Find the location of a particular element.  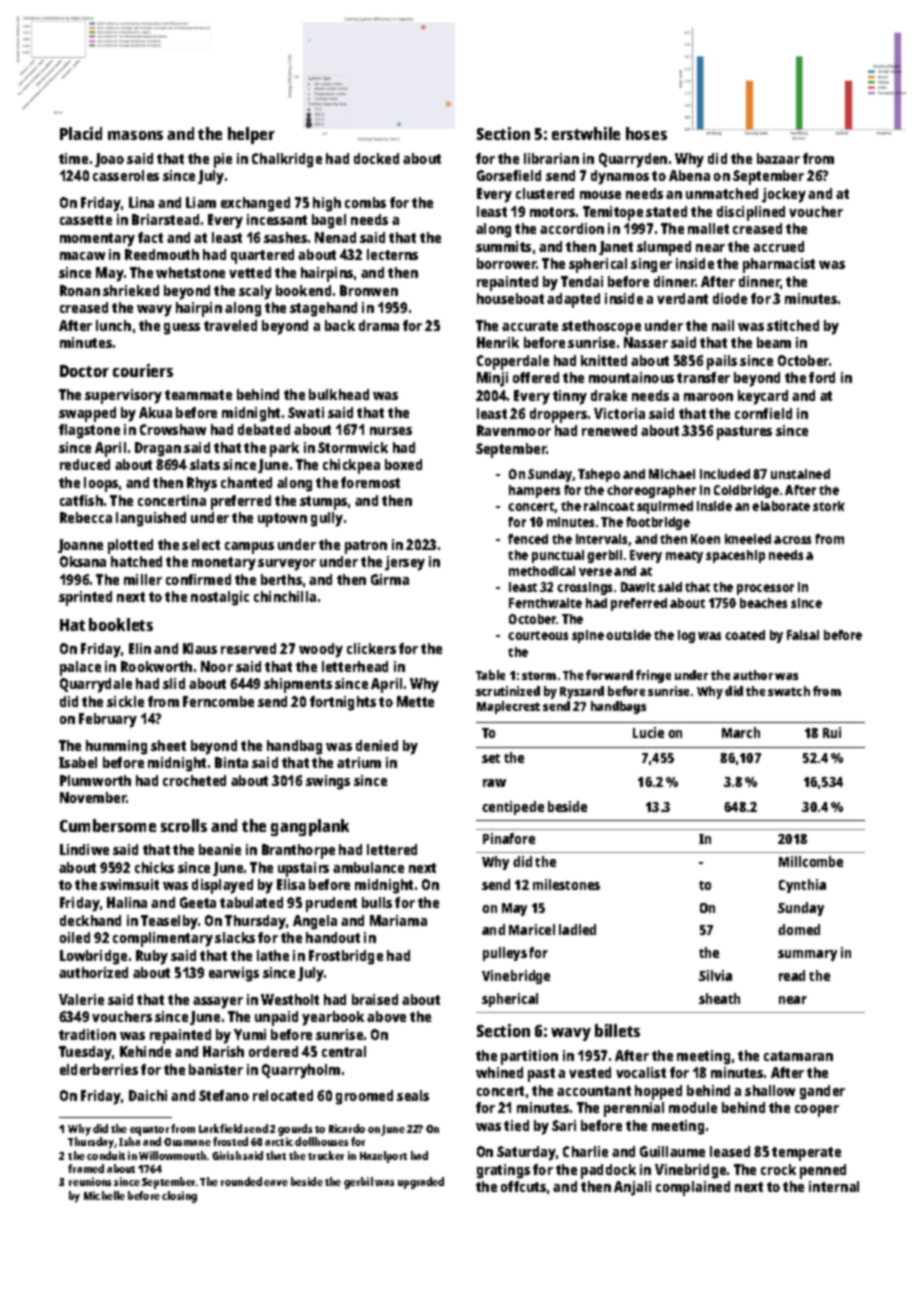

milestones is located at coordinates (566, 884).
